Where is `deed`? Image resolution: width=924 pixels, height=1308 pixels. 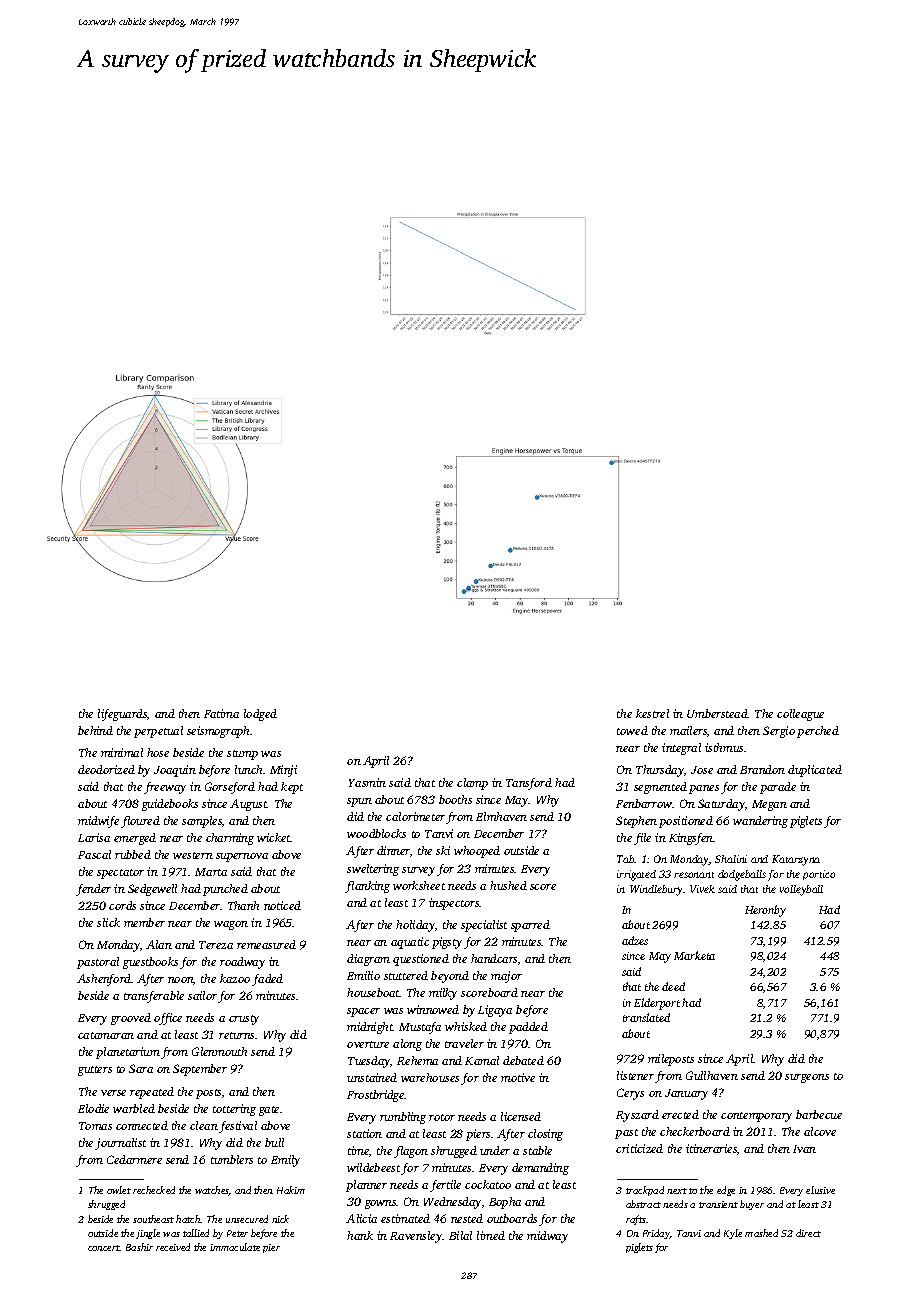
deed is located at coordinates (673, 986).
